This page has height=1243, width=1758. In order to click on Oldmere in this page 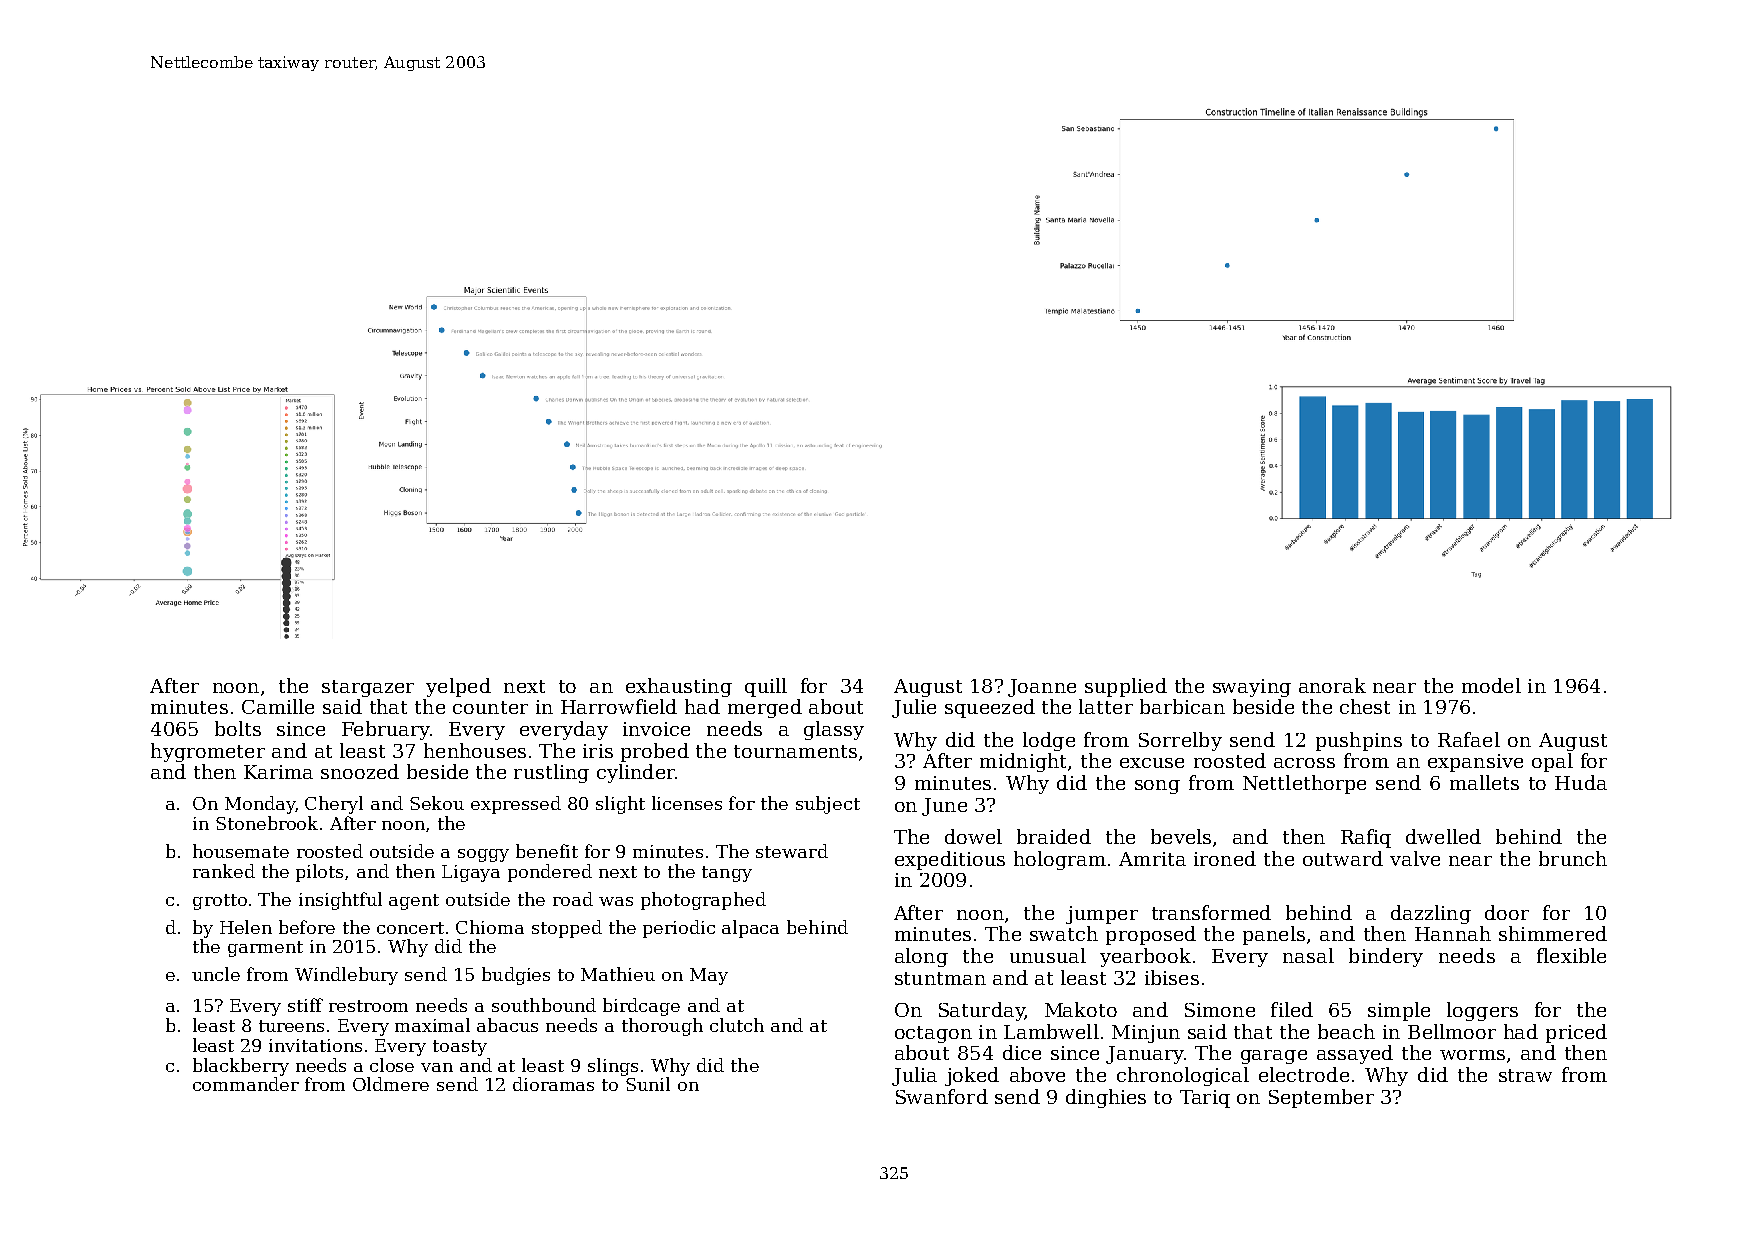, I will do `click(391, 1084)`.
